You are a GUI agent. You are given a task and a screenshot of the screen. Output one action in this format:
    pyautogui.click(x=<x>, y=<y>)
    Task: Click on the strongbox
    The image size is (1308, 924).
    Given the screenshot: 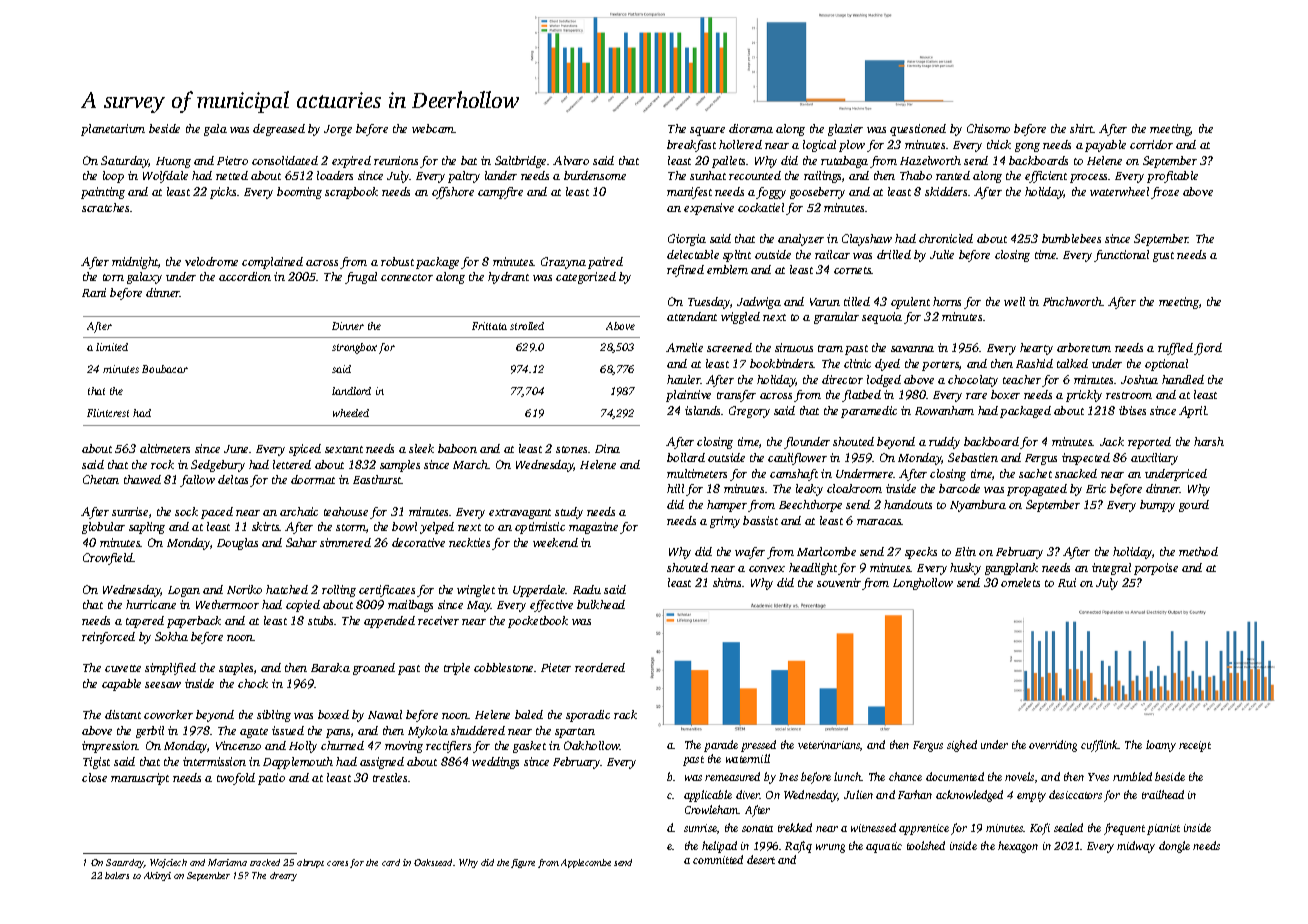 What is the action you would take?
    pyautogui.click(x=354, y=348)
